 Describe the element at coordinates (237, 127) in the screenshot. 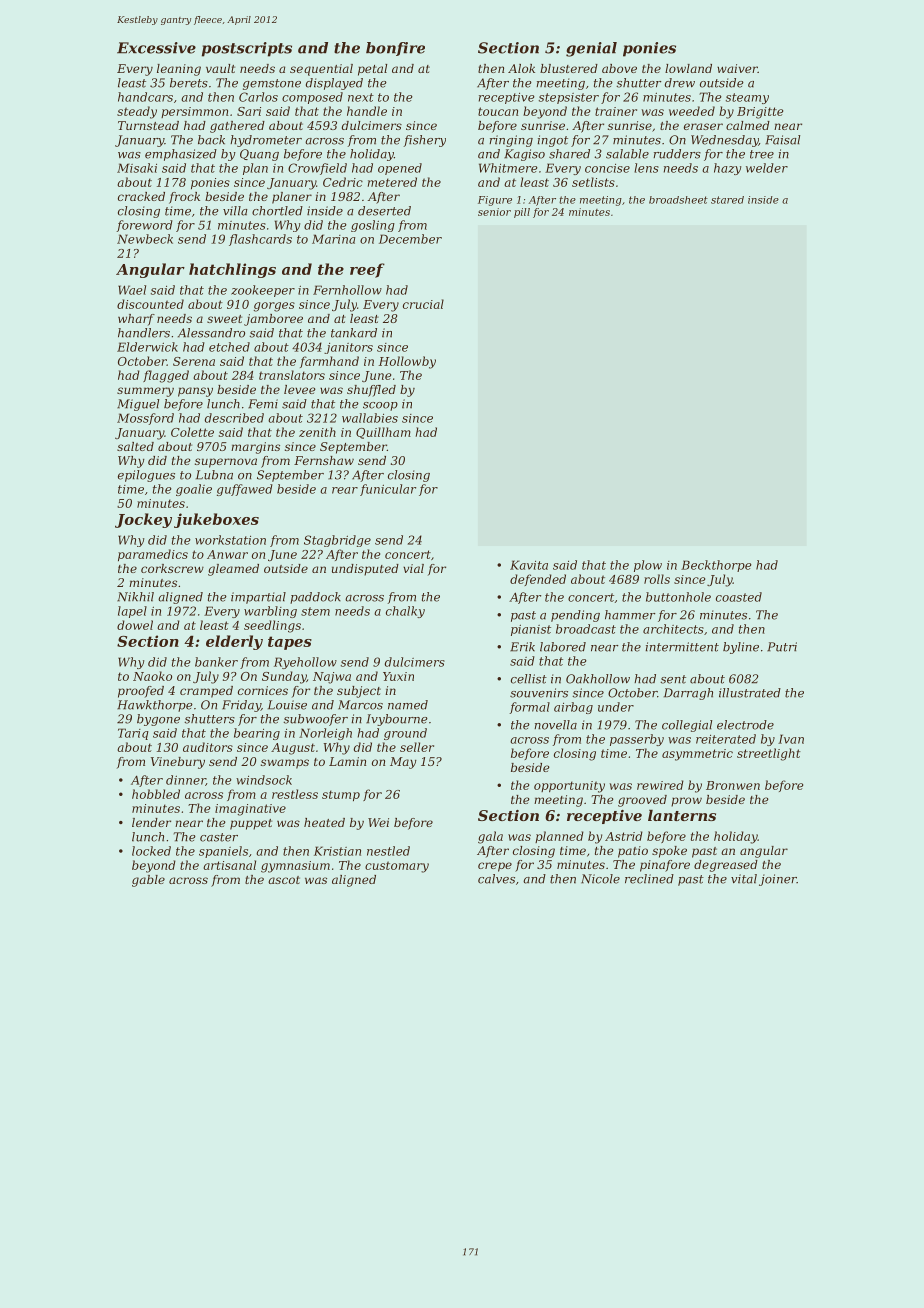

I see `gathered` at that location.
